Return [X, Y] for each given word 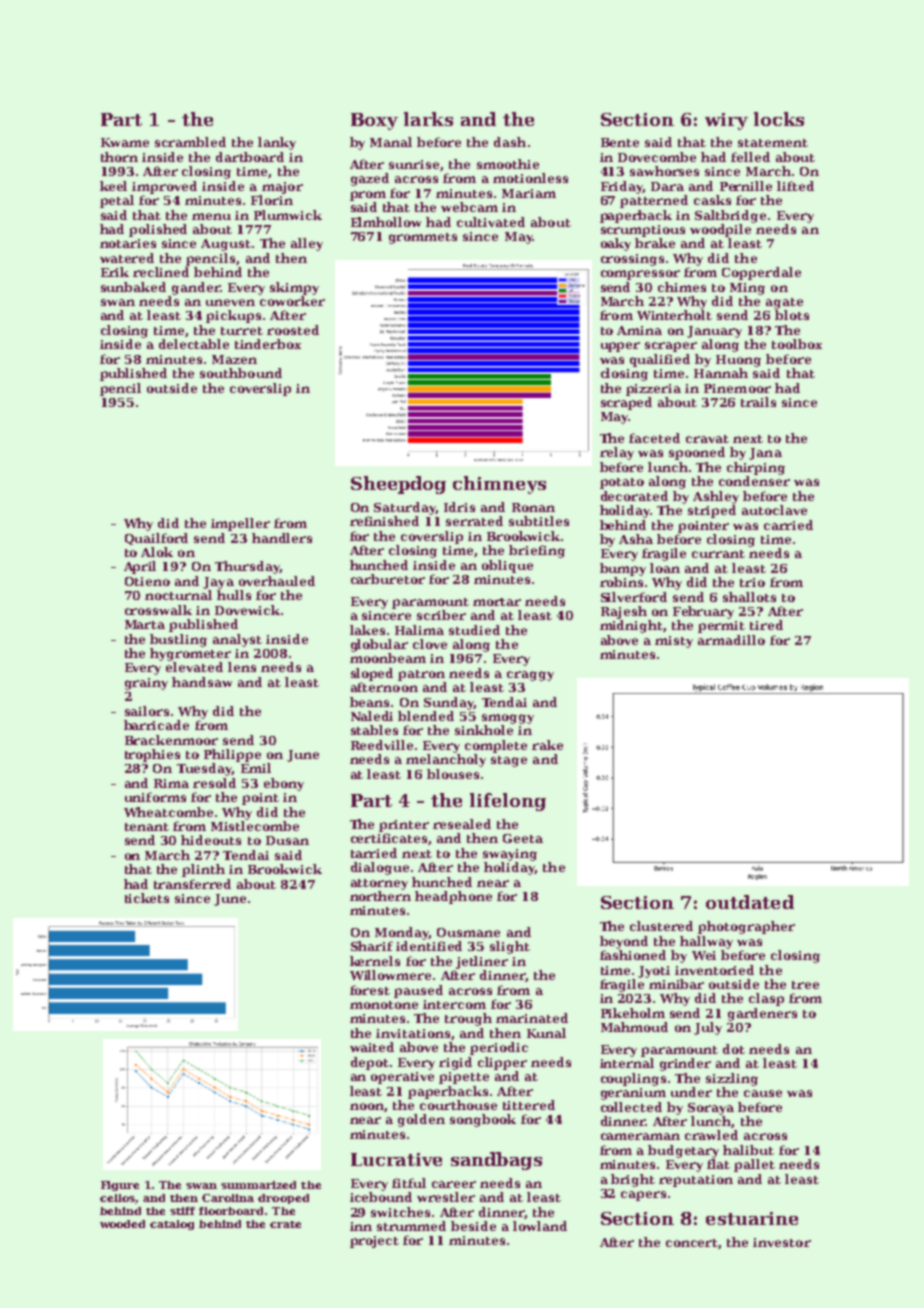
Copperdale [761, 273]
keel [113, 186]
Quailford [156, 539]
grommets [423, 238]
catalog [172, 1225]
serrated [474, 521]
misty [674, 642]
